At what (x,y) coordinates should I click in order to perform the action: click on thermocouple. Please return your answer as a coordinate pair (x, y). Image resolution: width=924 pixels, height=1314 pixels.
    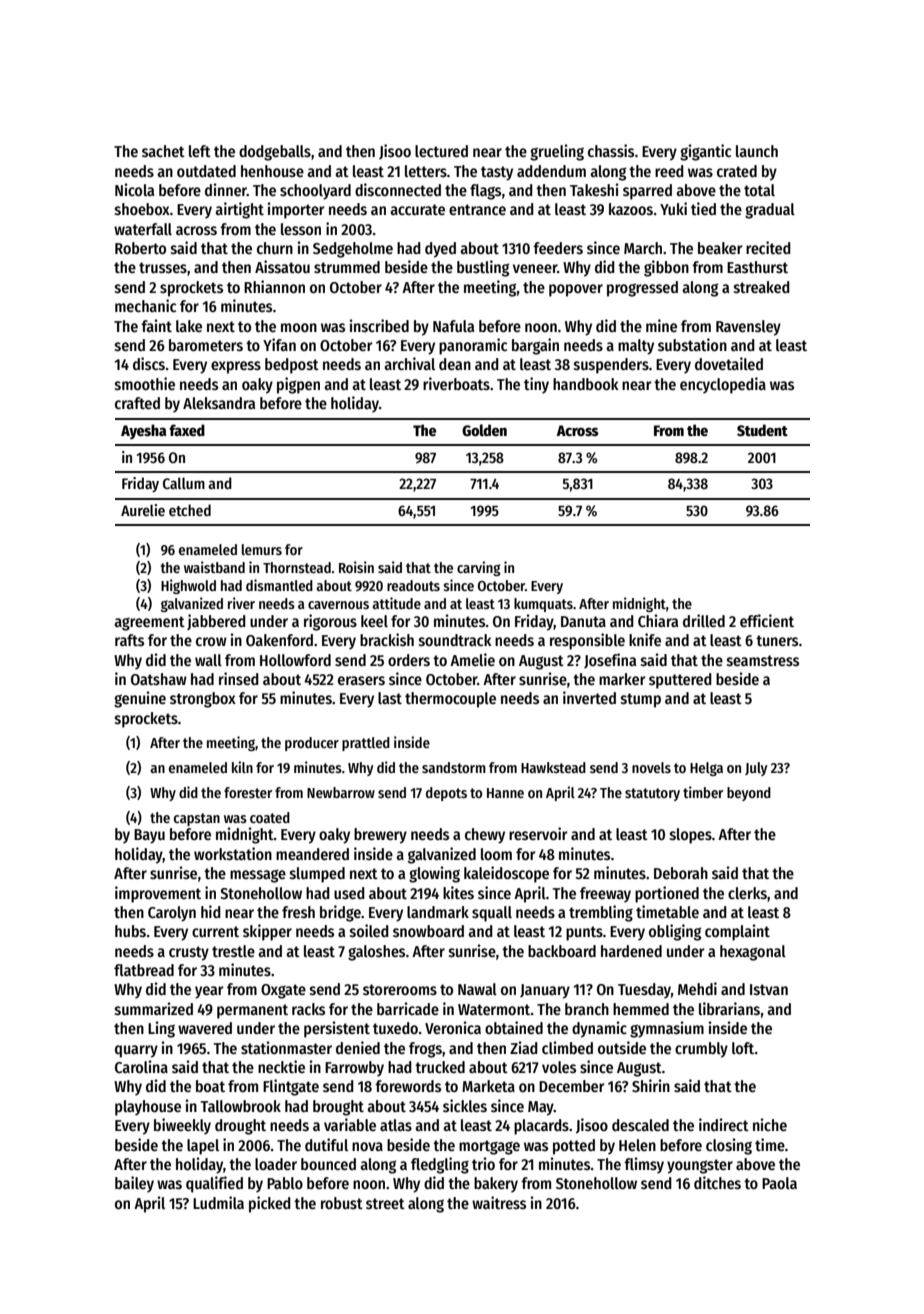
    Looking at the image, I should click on (450, 700).
